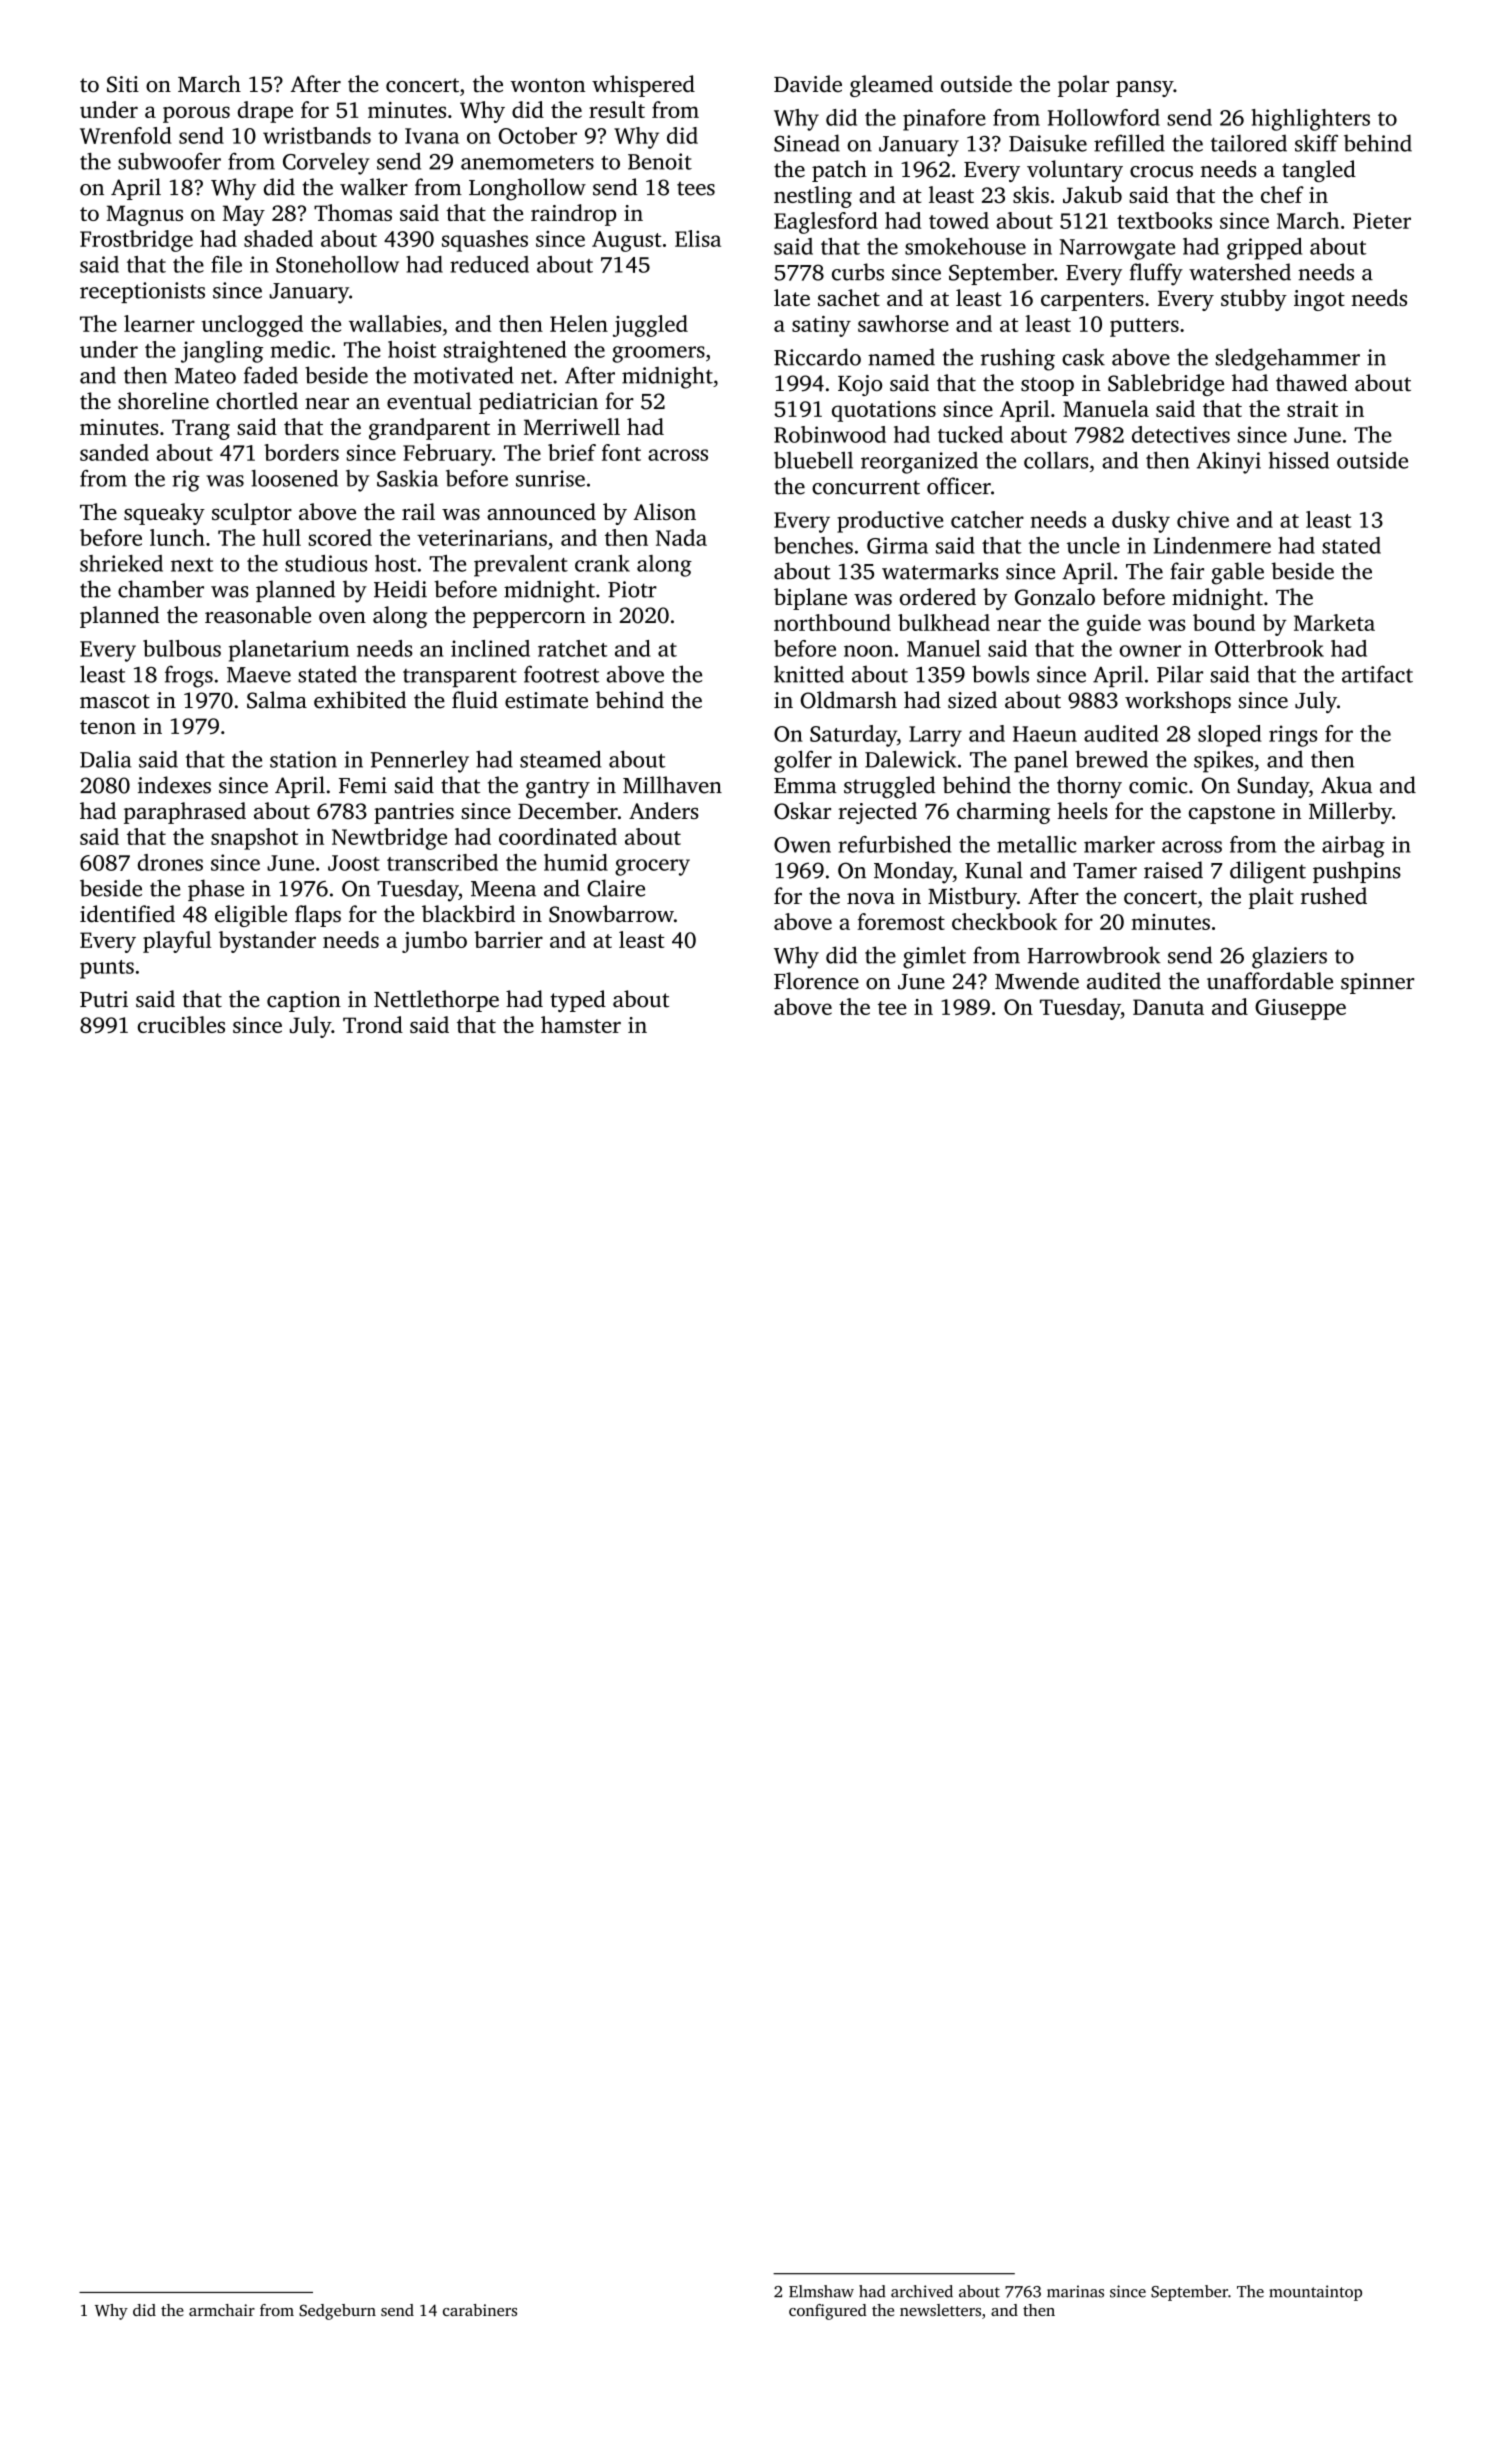 This image has height=2464, width=1496. What do you see at coordinates (1168, 1007) in the image?
I see `Danuta` at bounding box center [1168, 1007].
